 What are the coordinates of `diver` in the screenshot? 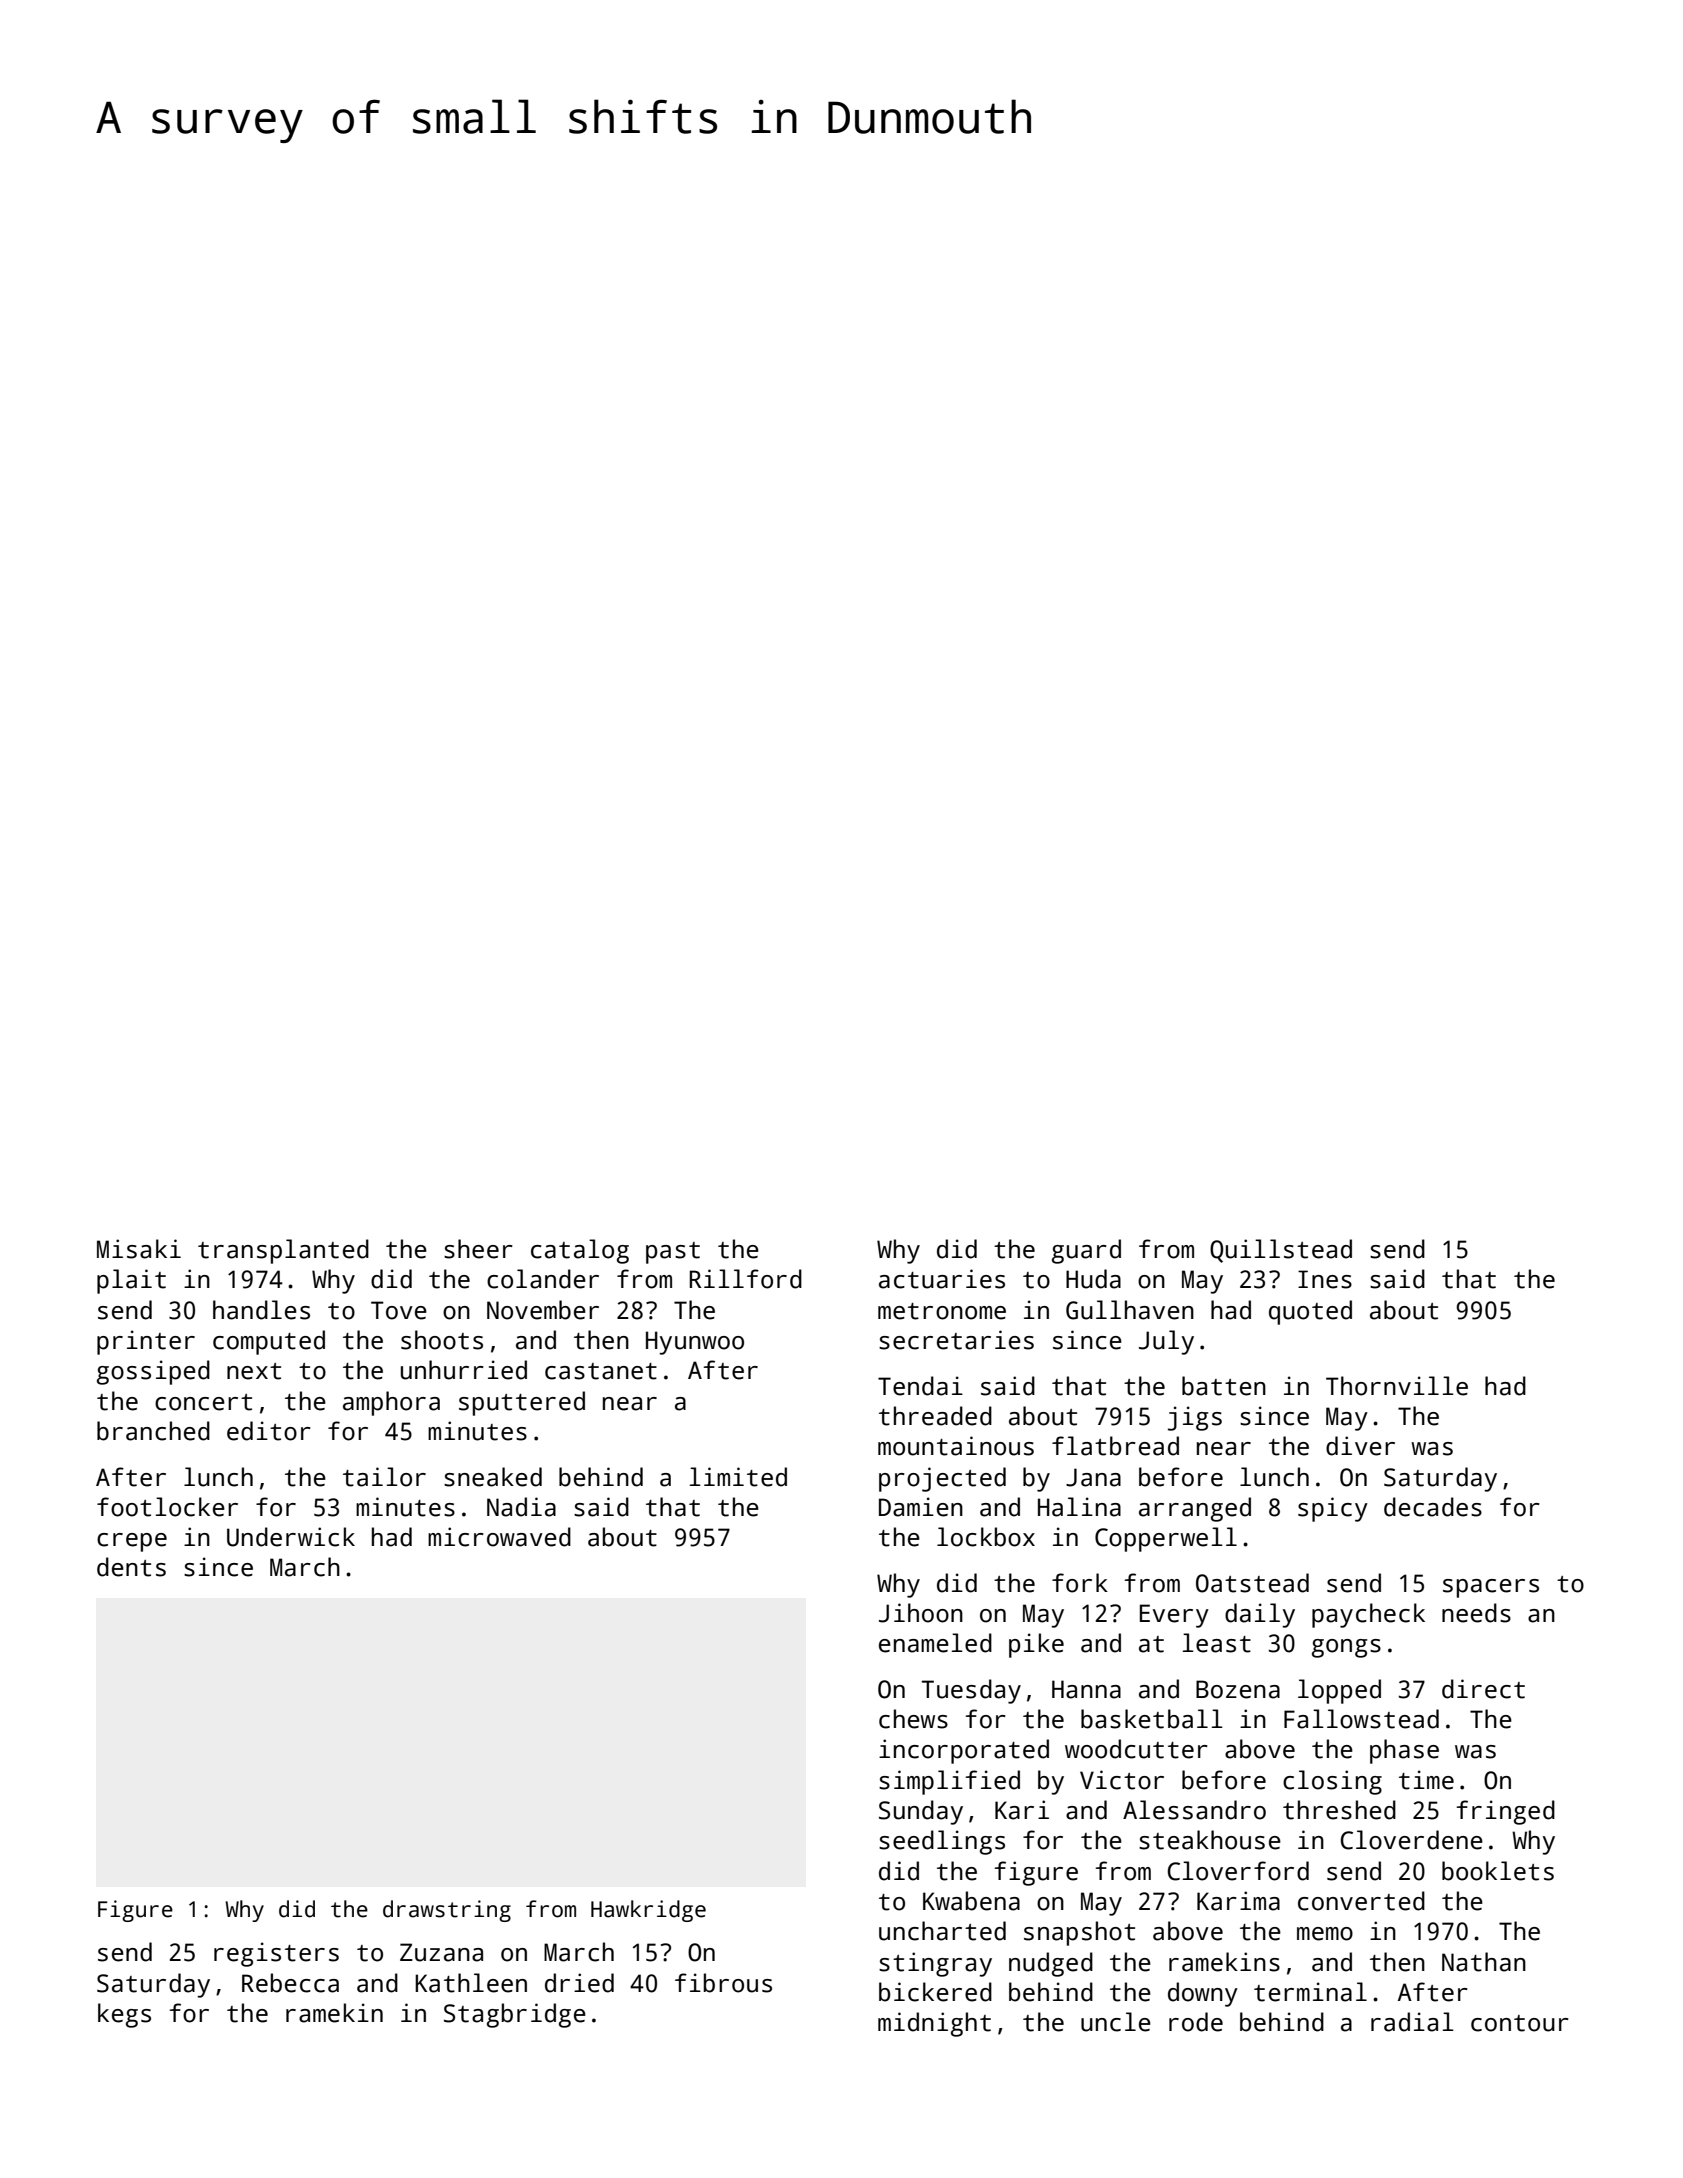 It's located at (1360, 1446).
